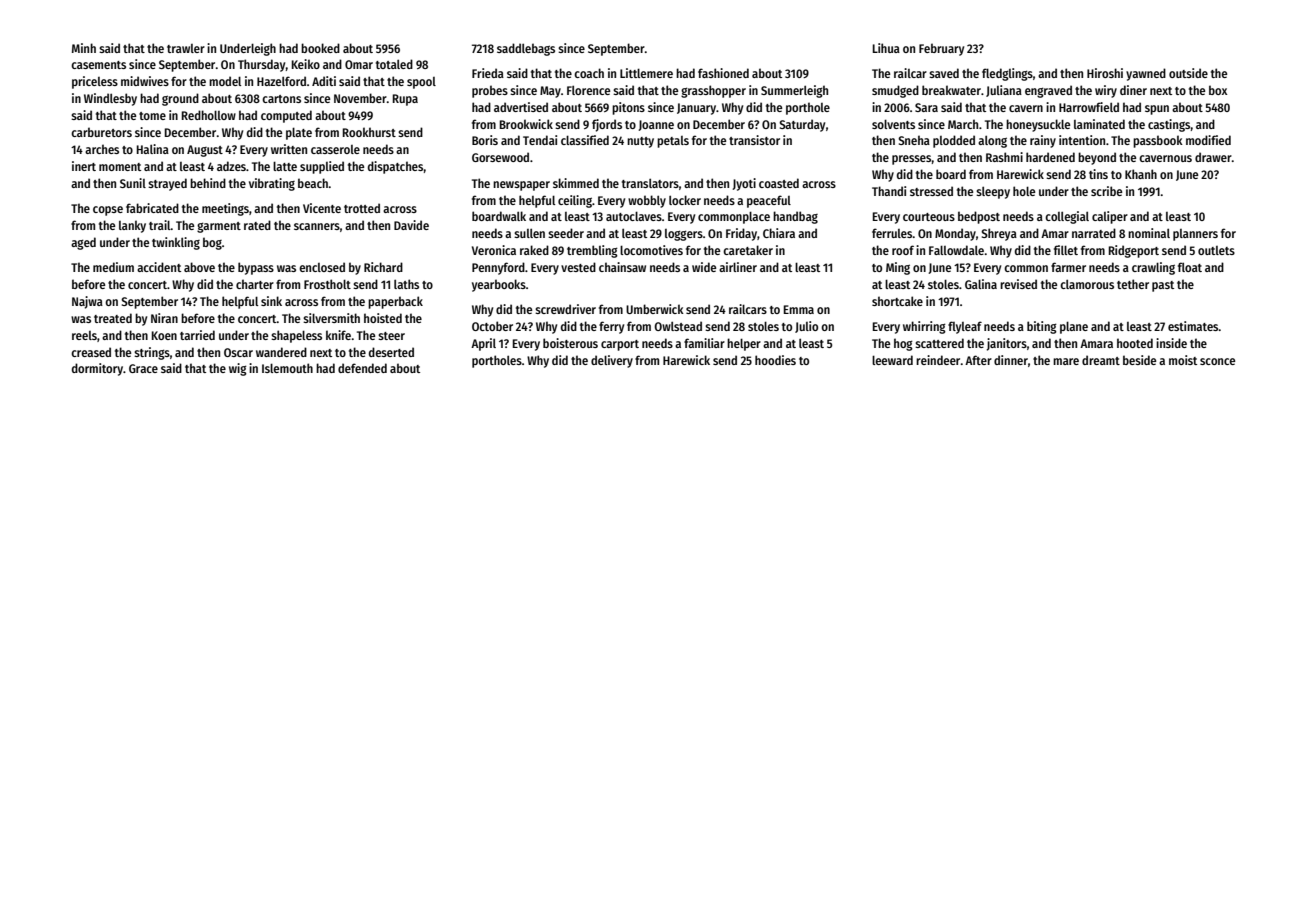 This screenshot has width=1308, height=924. Describe the element at coordinates (97, 369) in the screenshot. I see `dormitory` at that location.
